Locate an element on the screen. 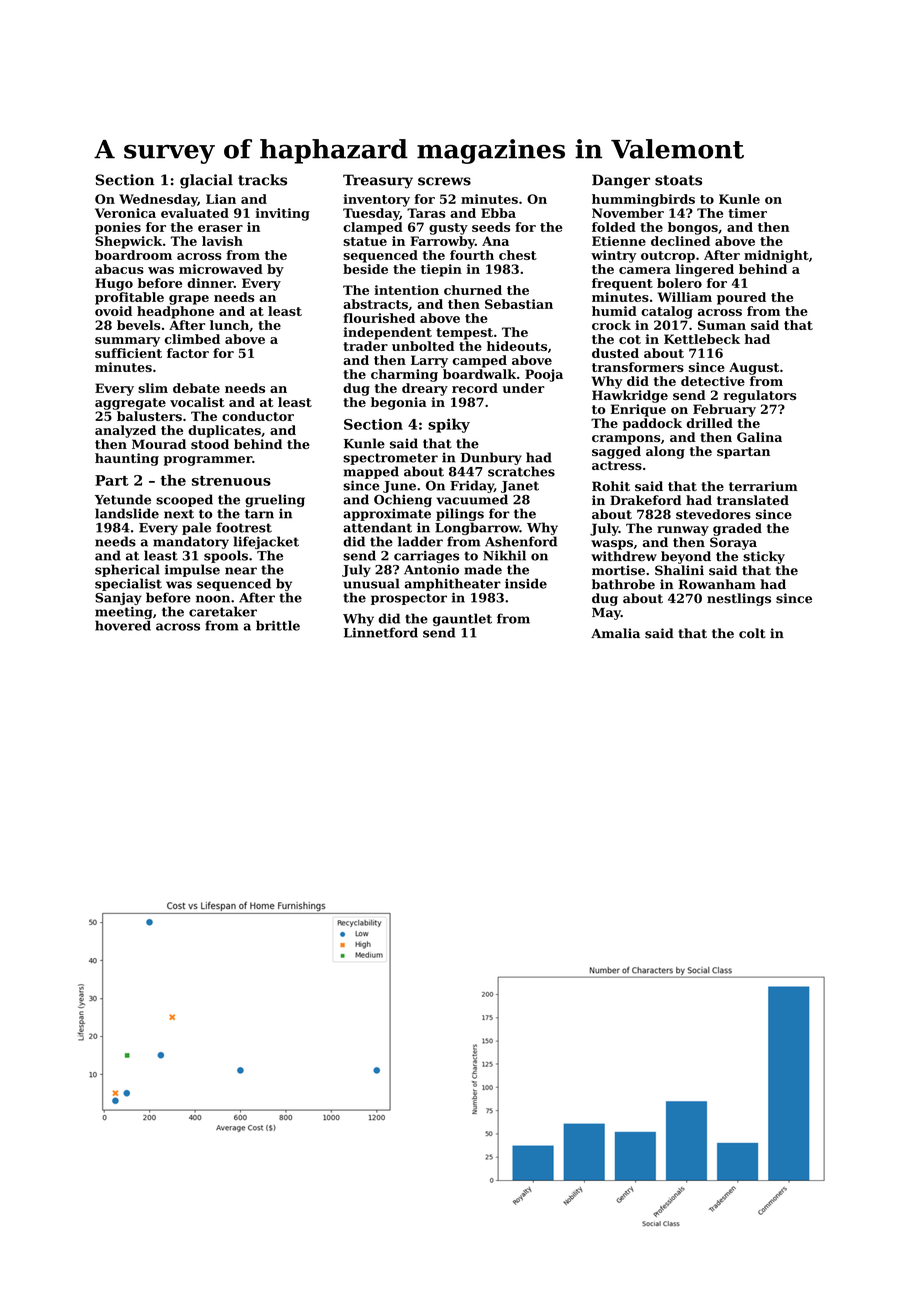 The width and height of the screenshot is (908, 1316). Hugo is located at coordinates (114, 284).
